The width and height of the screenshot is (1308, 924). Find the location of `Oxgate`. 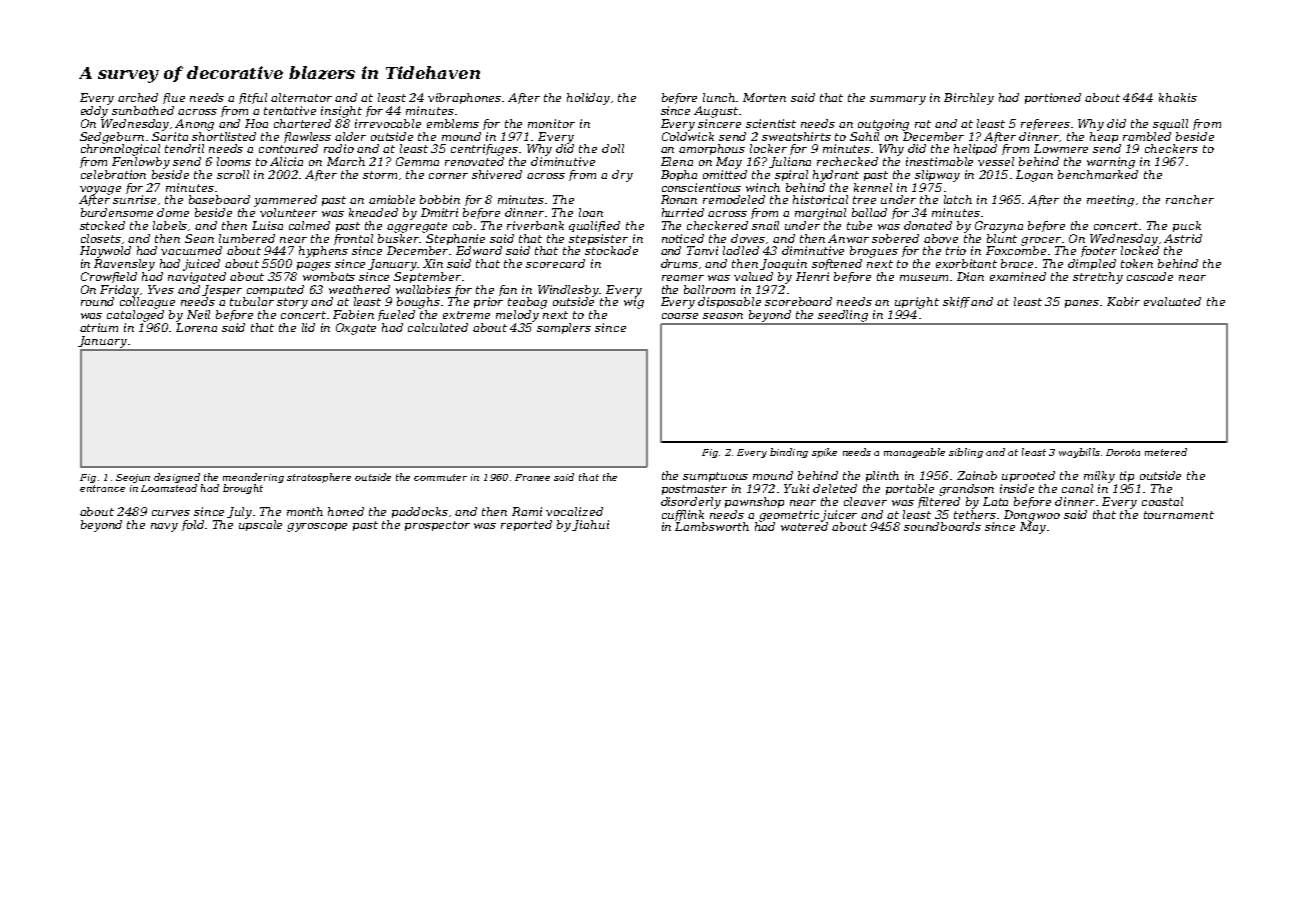

Oxgate is located at coordinates (356, 329).
